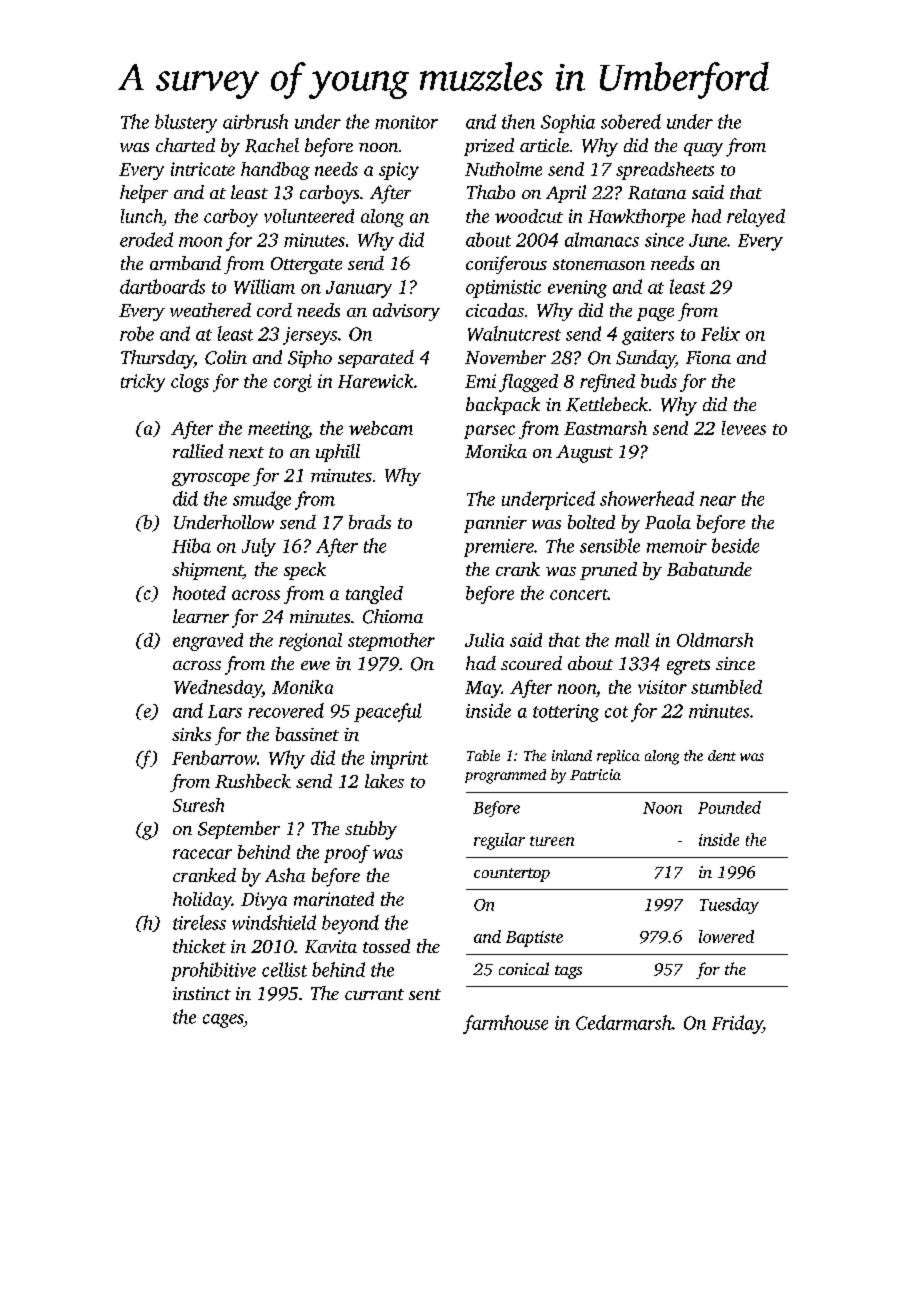 The width and height of the screenshot is (908, 1316). Describe the element at coordinates (255, 121) in the screenshot. I see `airbrush` at that location.
